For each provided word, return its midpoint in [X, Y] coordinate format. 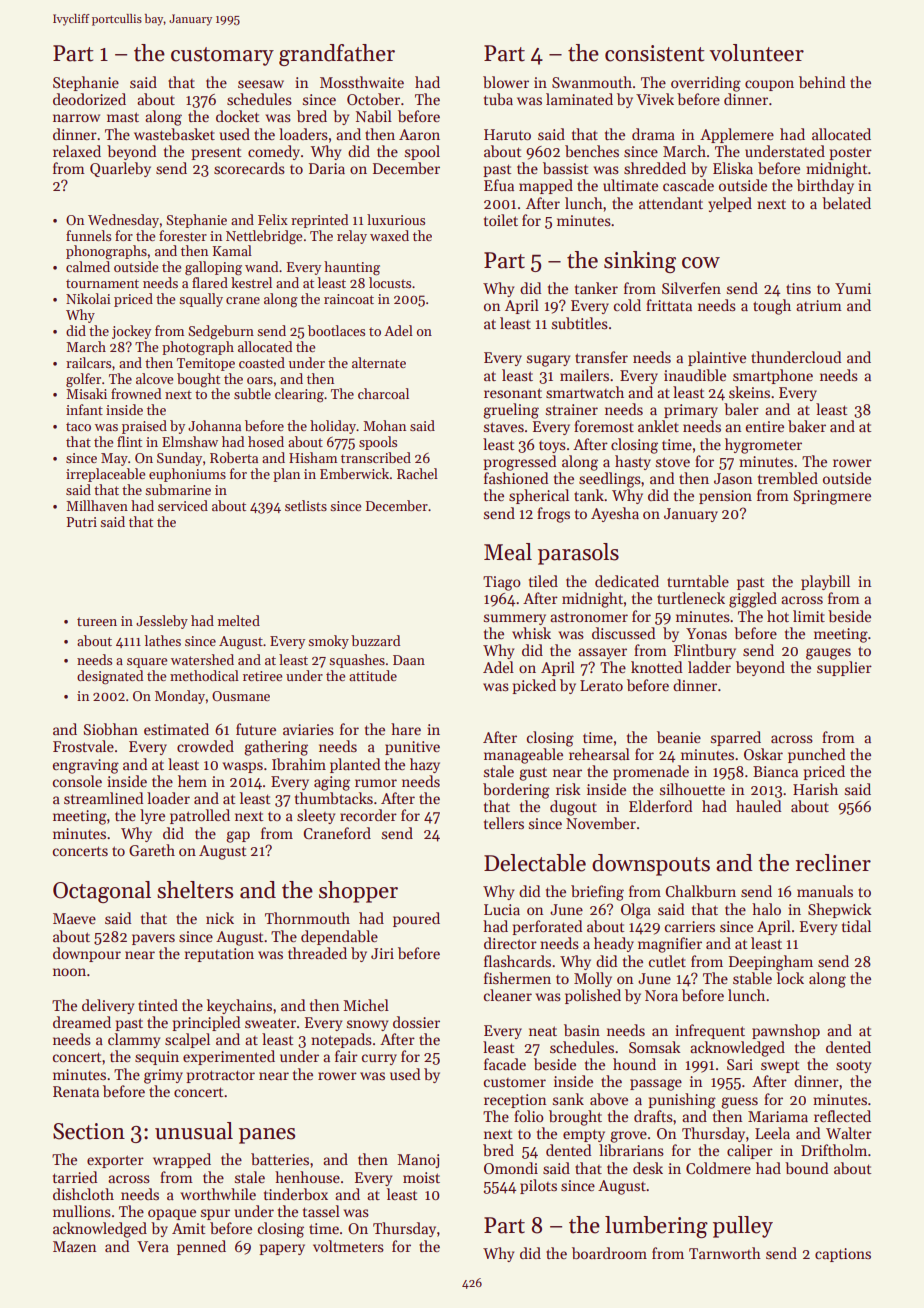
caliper [750, 1151]
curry [379, 1059]
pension [725, 497]
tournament [102, 283]
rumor [376, 783]
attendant [671, 203]
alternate [379, 362]
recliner [833, 863]
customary [222, 56]
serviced [183, 505]
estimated [176, 729]
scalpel [187, 1040]
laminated [579, 99]
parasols [578, 554]
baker [807, 426]
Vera [153, 1246]
